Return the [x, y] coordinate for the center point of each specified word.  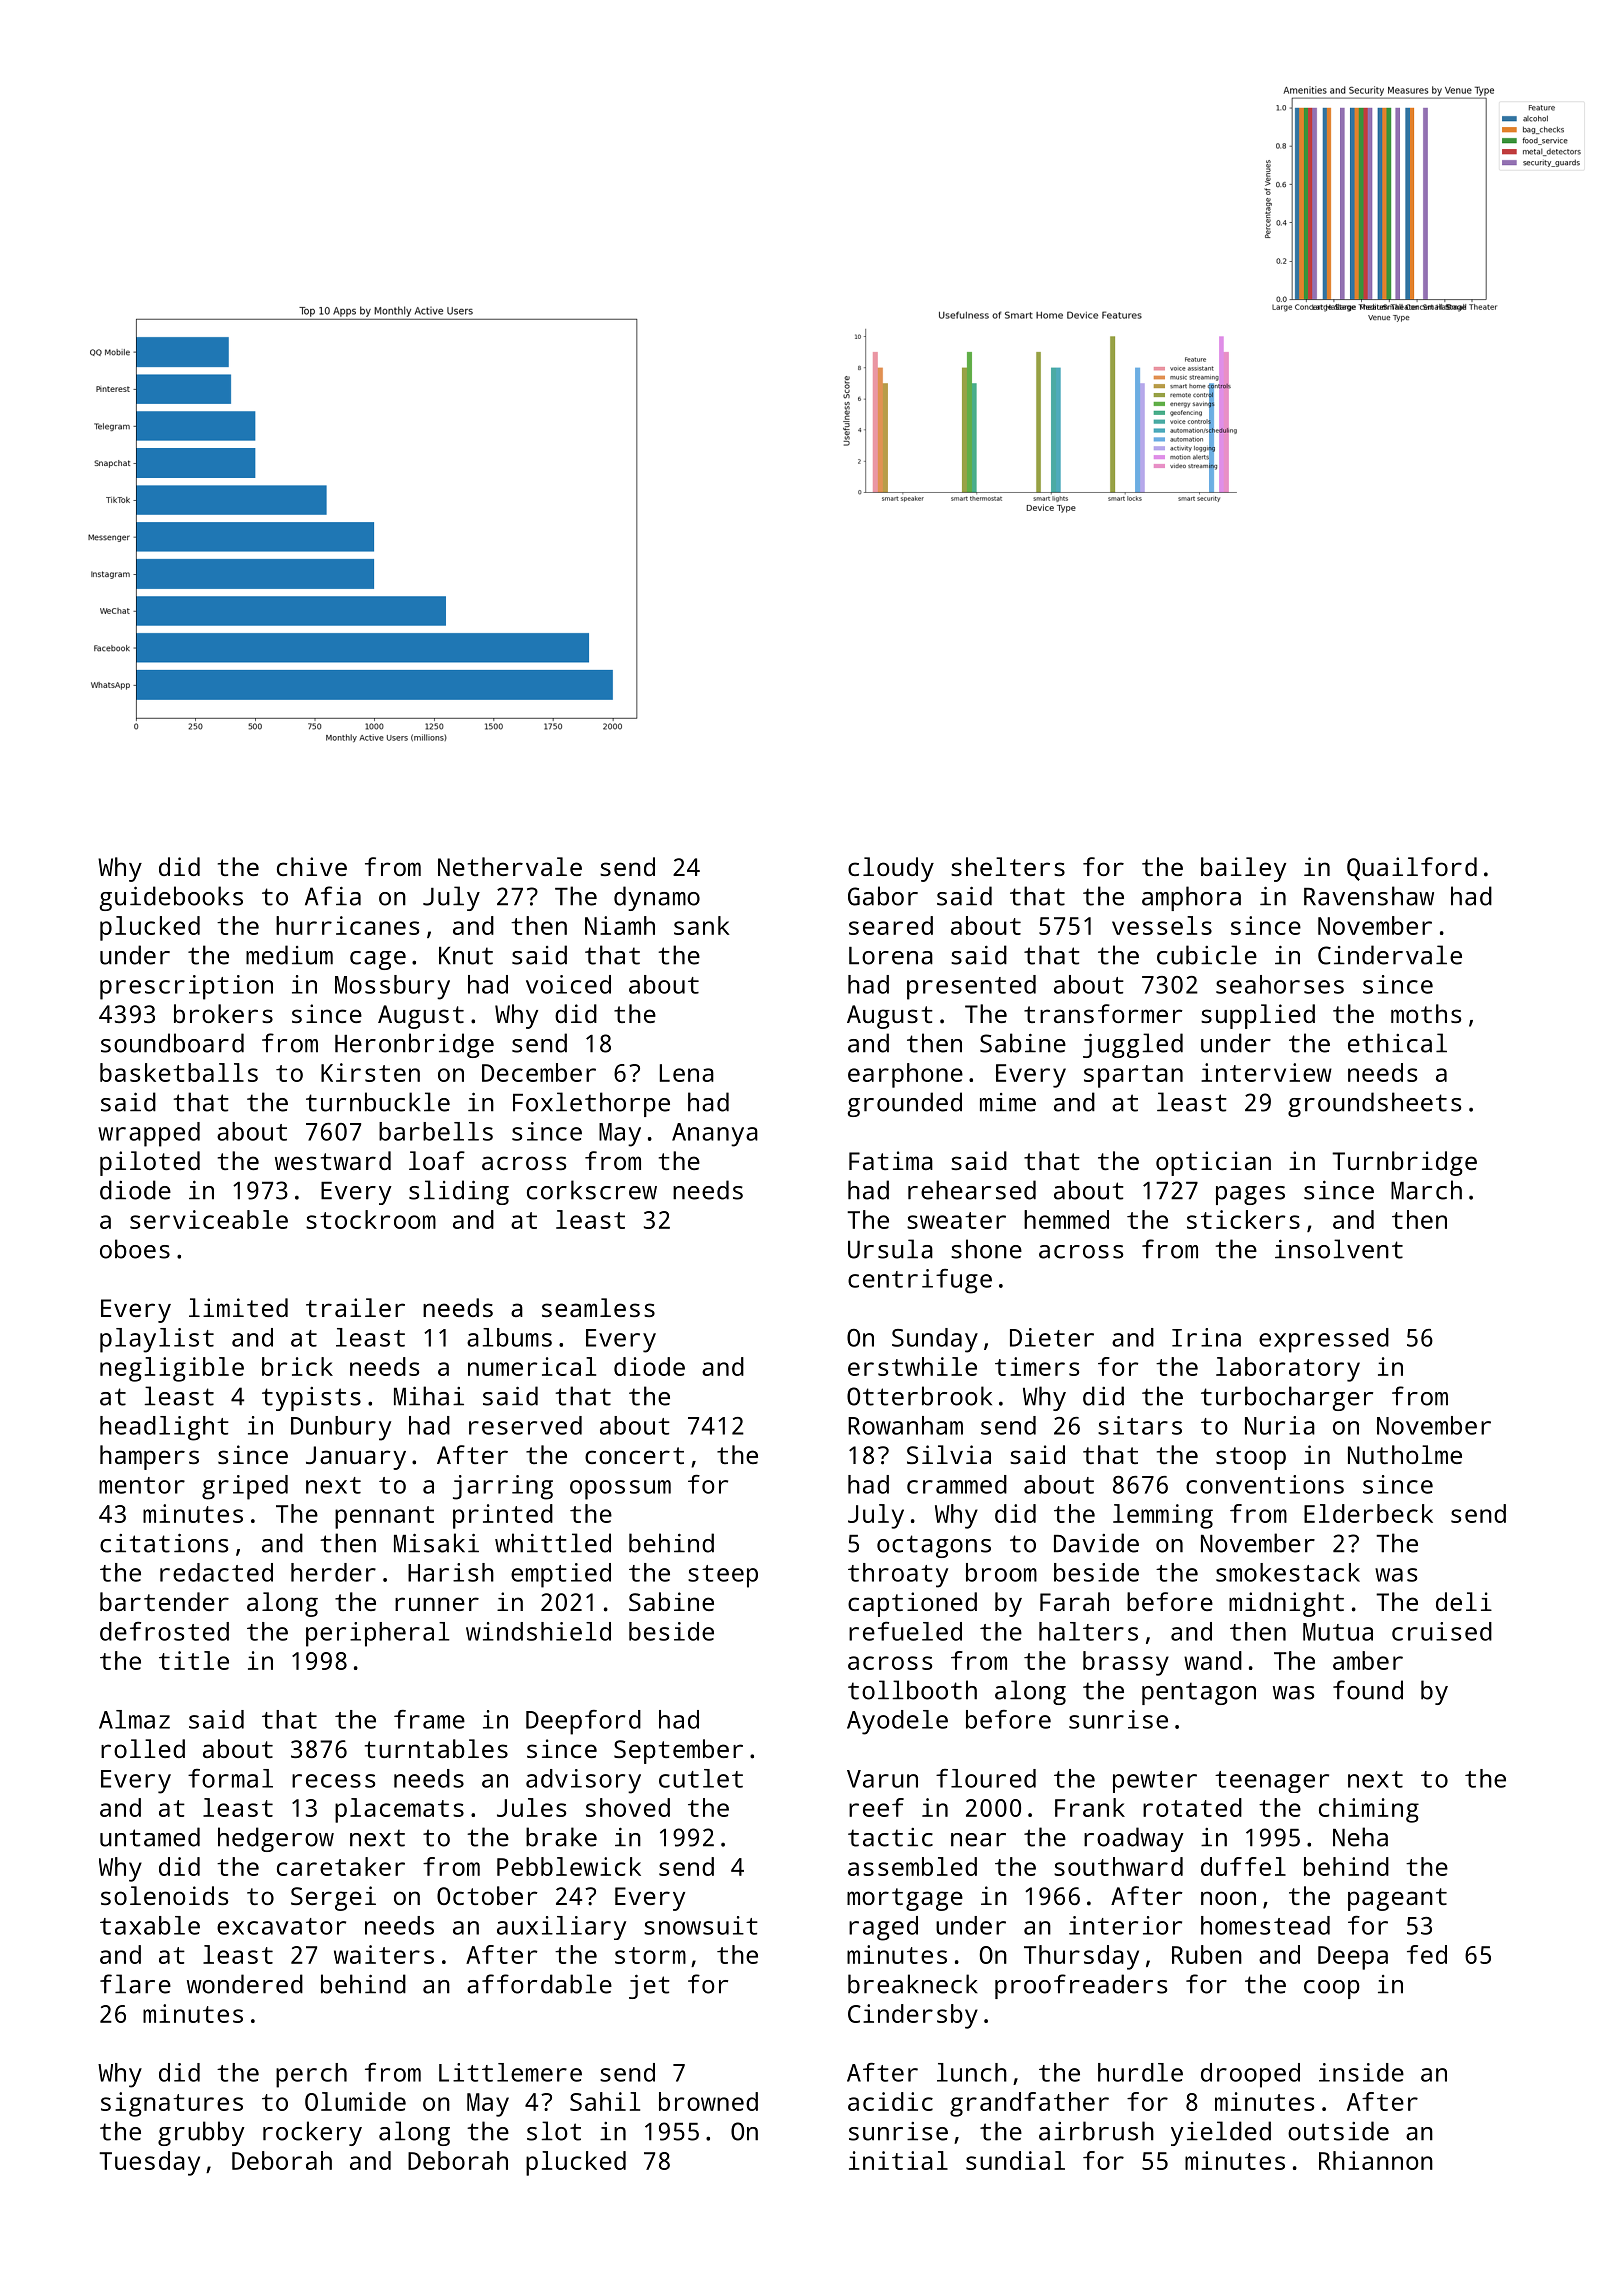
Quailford [1412, 869]
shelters [1008, 866]
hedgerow [276, 1839]
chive [312, 866]
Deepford [583, 1722]
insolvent [1339, 1249]
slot [554, 2131]
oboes [135, 1249]
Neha [1360, 1837]
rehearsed [972, 1190]
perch [311, 2075]
